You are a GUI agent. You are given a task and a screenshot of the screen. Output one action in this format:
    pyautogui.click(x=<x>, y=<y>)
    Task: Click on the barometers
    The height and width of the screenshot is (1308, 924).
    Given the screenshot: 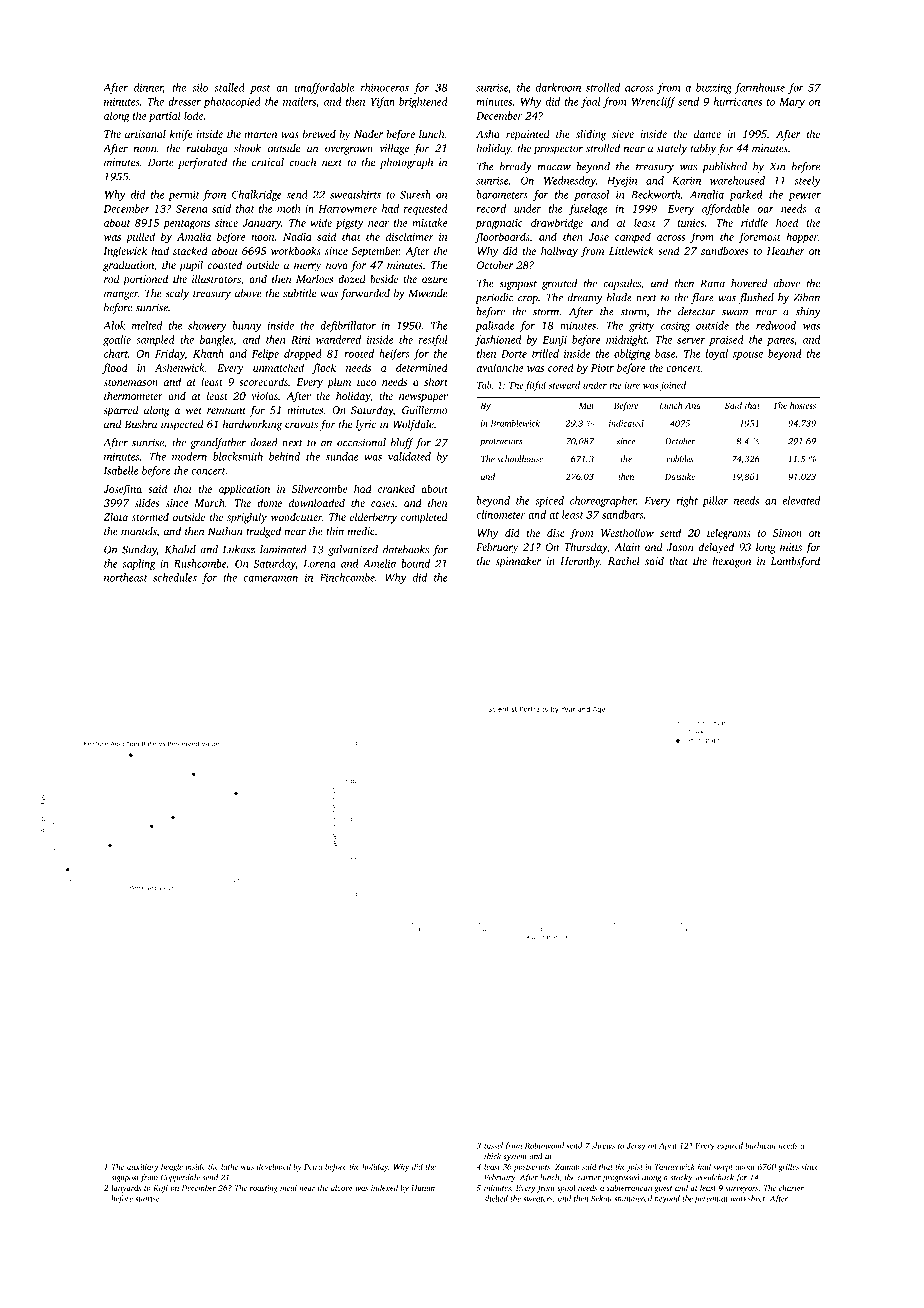 What is the action you would take?
    pyautogui.click(x=502, y=194)
